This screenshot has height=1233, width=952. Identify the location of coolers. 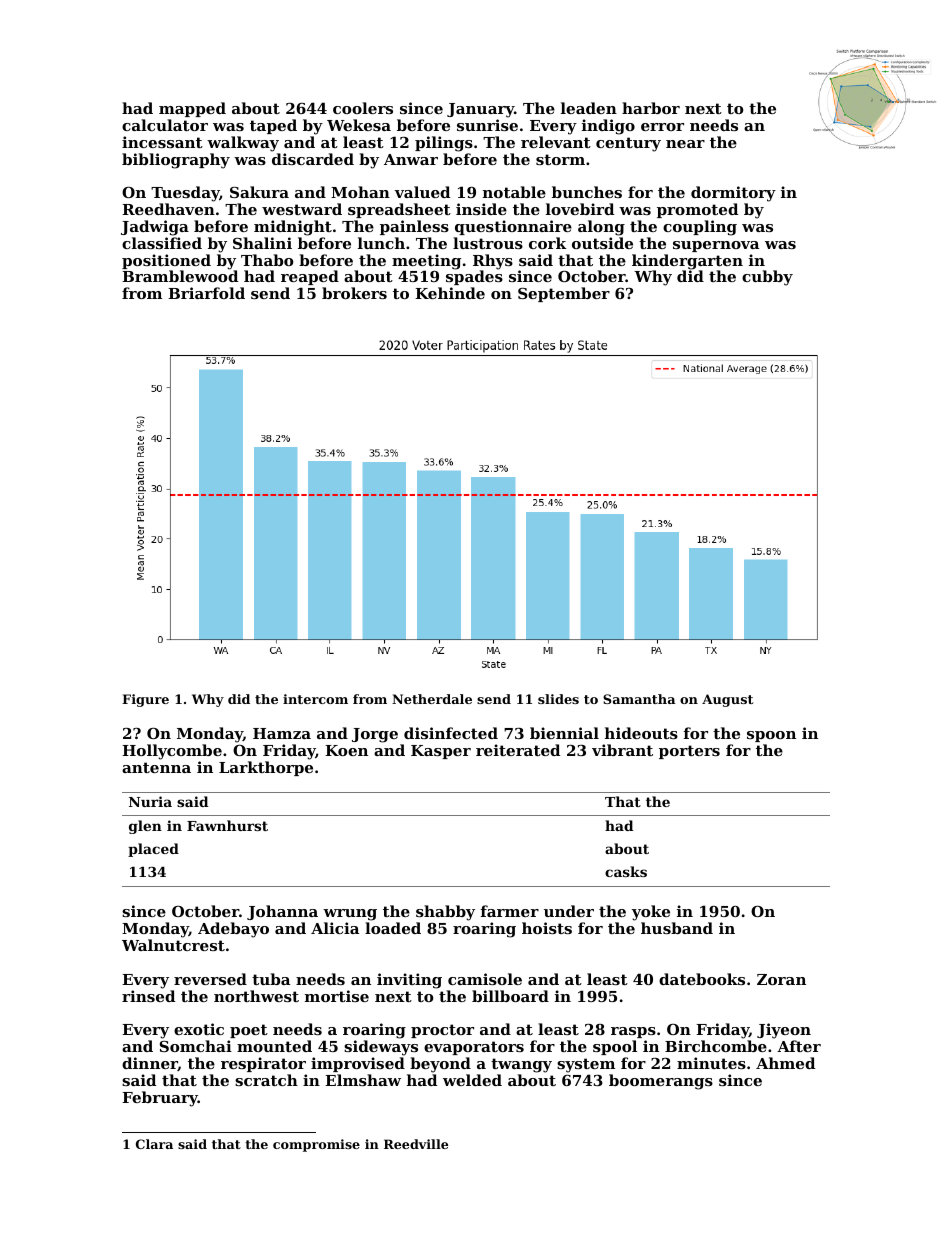
(363, 108).
